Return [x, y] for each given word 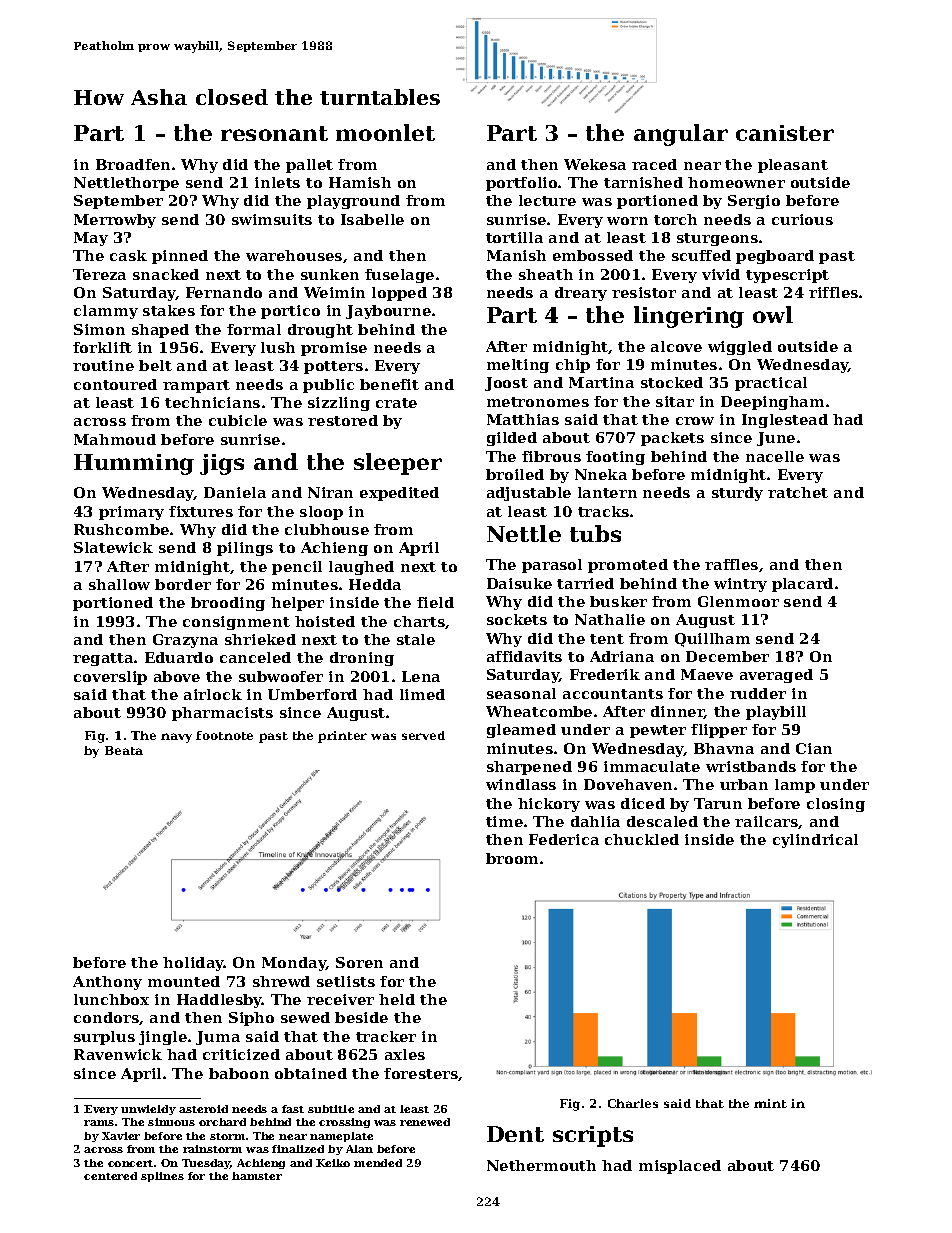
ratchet [798, 492]
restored [343, 420]
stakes [169, 310]
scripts [593, 1136]
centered [110, 1176]
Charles [633, 1103]
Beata [124, 750]
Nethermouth [541, 1165]
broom [512, 858]
